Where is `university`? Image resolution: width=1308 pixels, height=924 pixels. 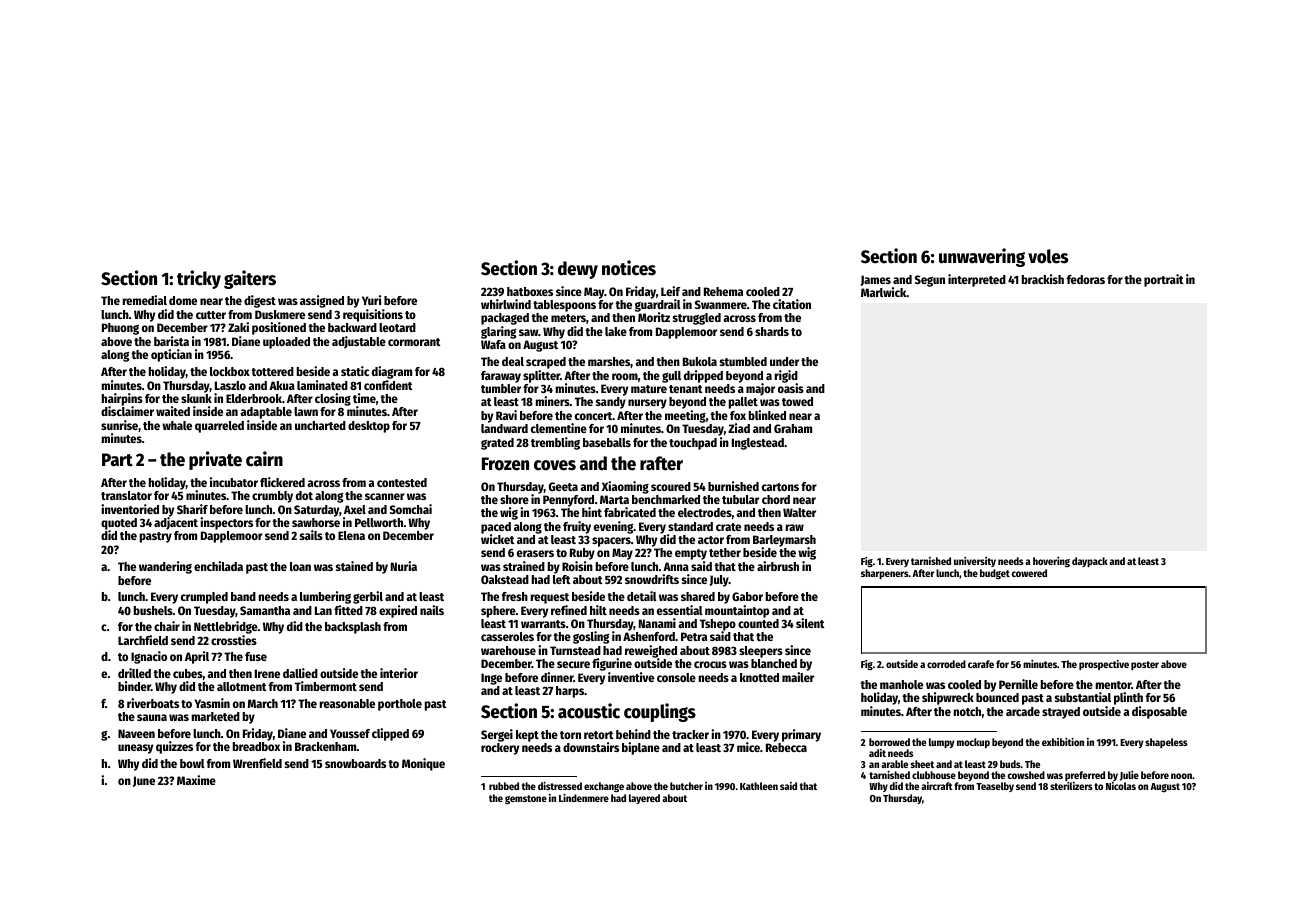
university is located at coordinates (975, 562).
